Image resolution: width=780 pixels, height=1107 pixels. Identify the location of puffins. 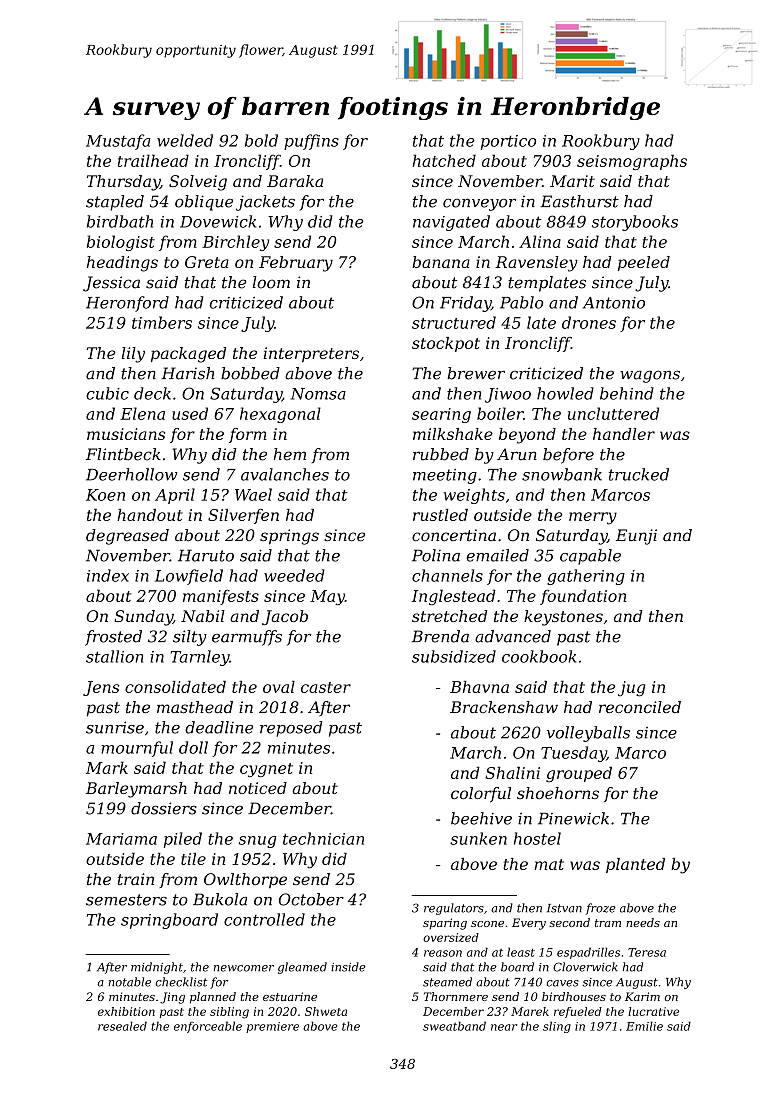
(311, 142).
